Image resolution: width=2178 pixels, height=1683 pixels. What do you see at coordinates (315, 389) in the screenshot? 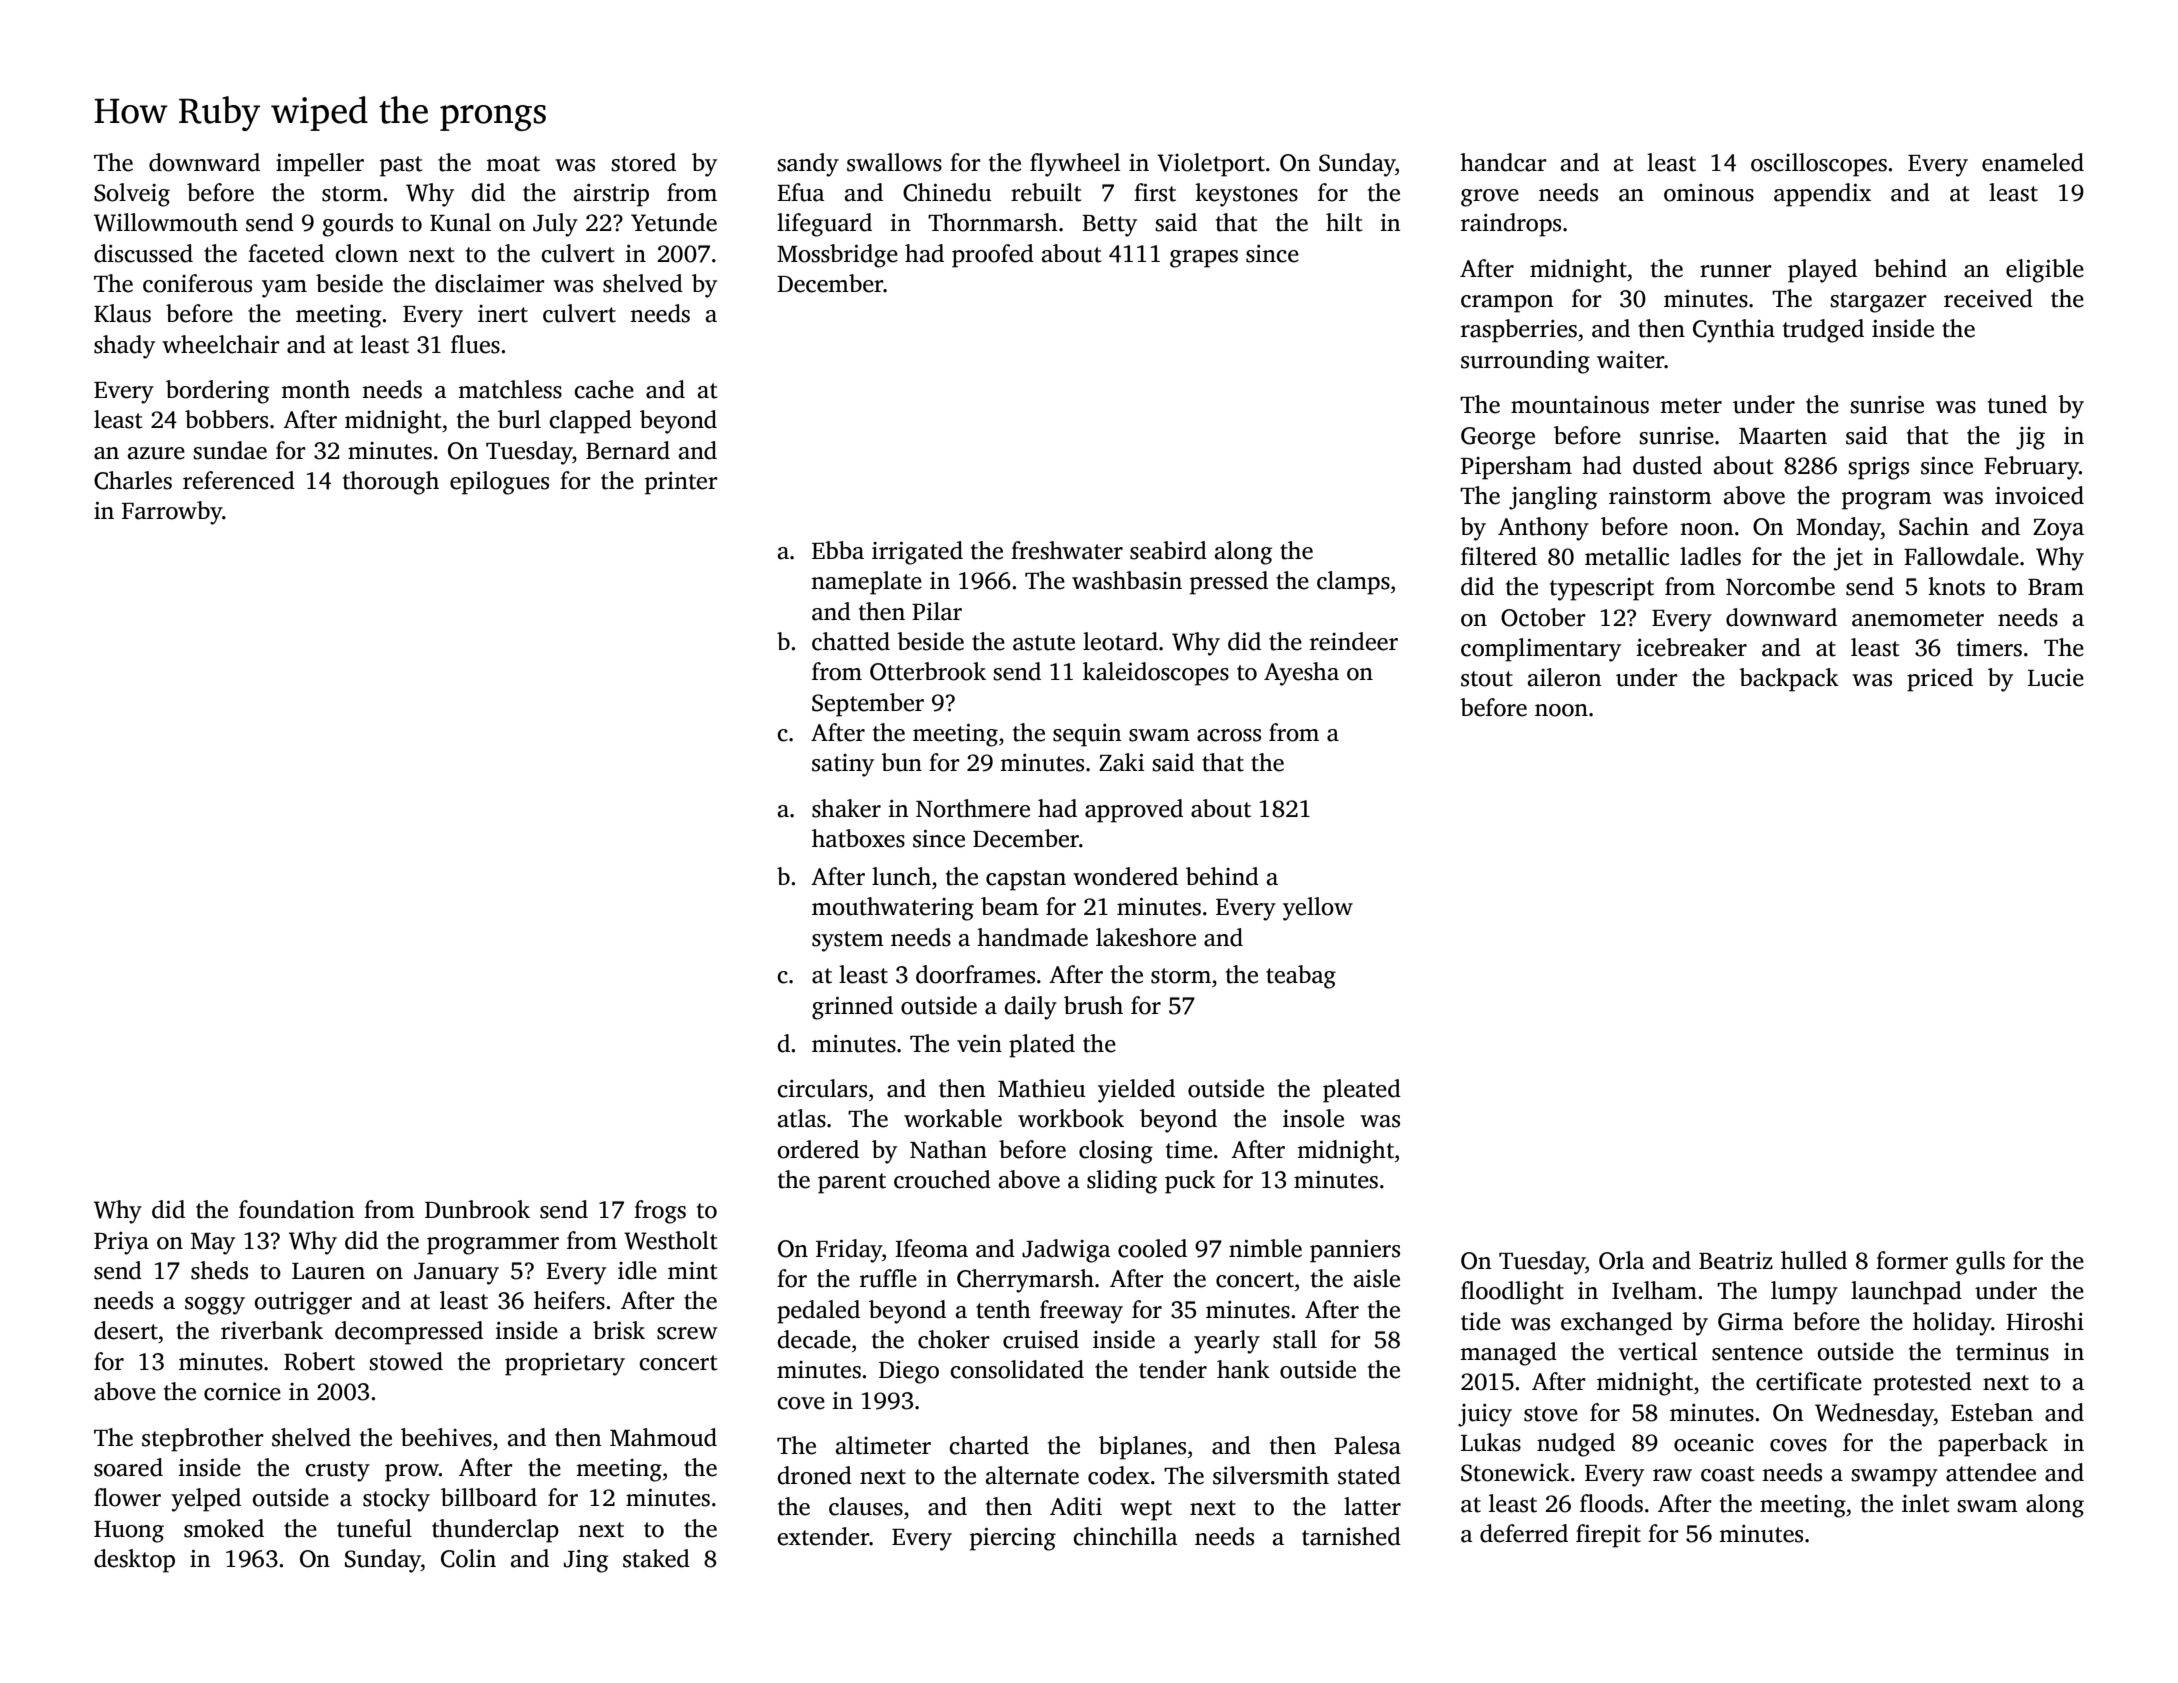
I see `month` at bounding box center [315, 389].
